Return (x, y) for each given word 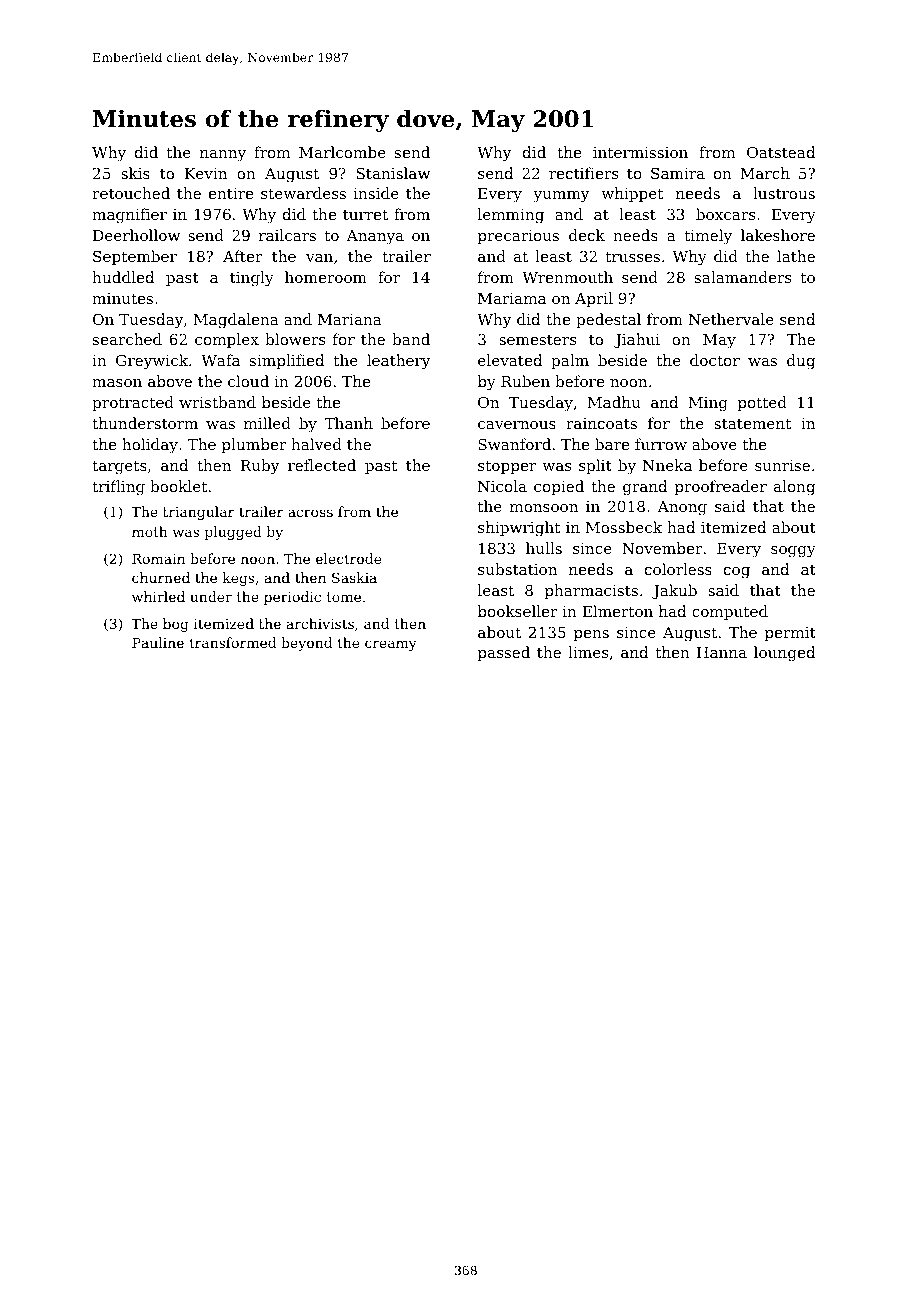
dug (801, 362)
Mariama (512, 298)
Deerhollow (137, 235)
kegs (238, 579)
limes (588, 652)
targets (119, 467)
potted (762, 403)
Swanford (514, 444)
